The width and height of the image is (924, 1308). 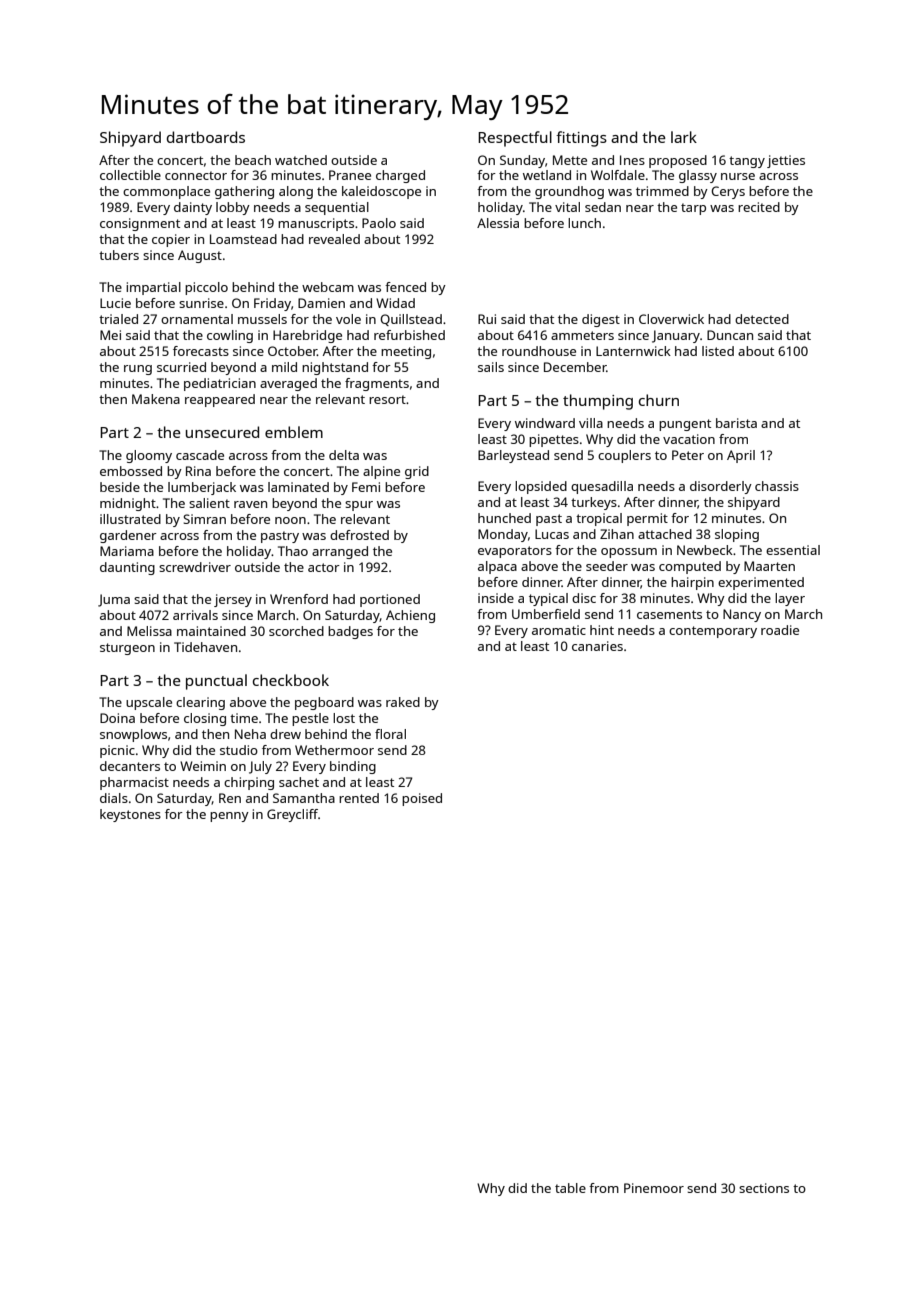 What do you see at coordinates (570, 1188) in the image?
I see `table` at bounding box center [570, 1188].
